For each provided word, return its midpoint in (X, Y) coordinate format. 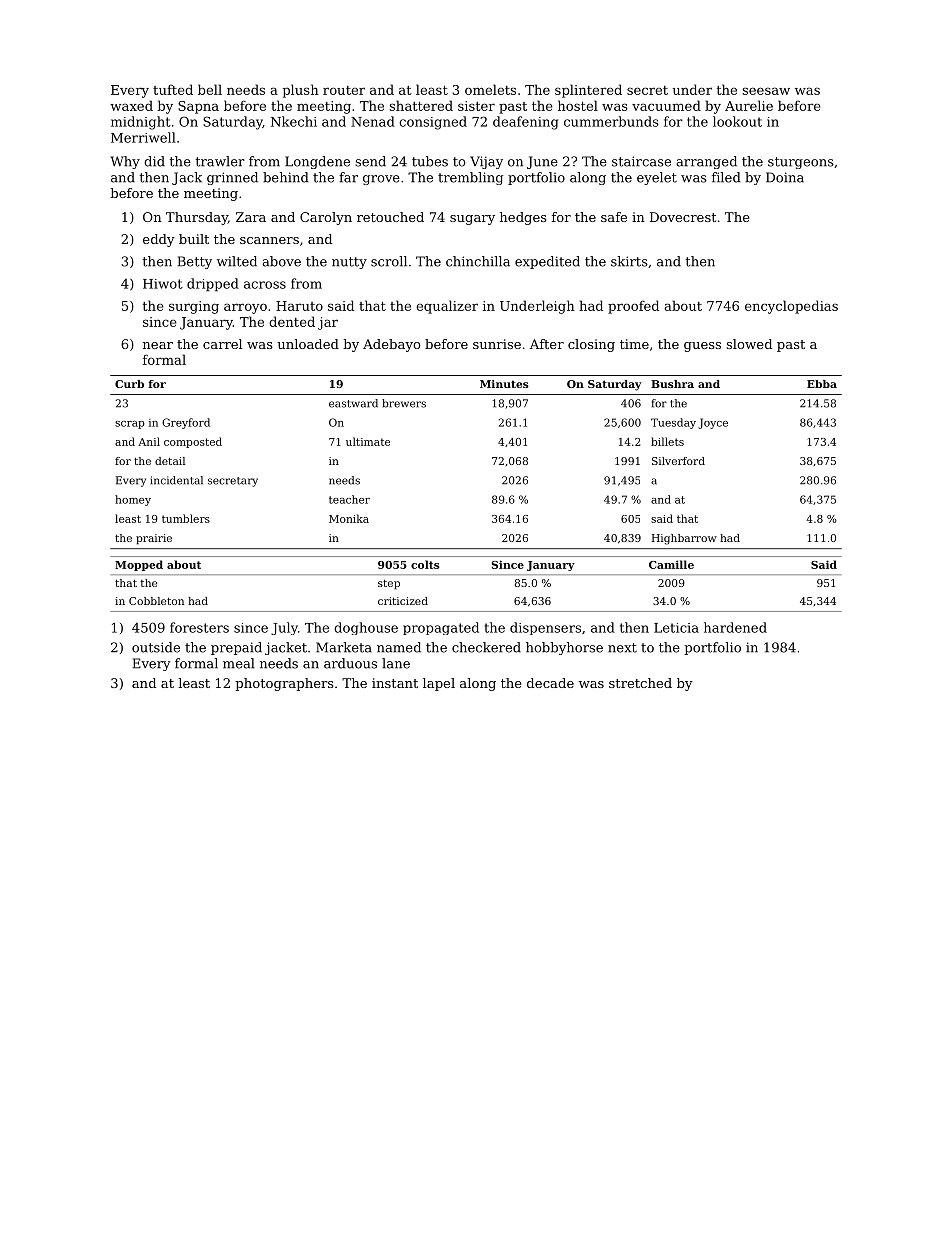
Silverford (678, 461)
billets (667, 441)
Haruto (299, 306)
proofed (633, 307)
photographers (284, 684)
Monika (349, 518)
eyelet (657, 178)
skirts (629, 261)
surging (194, 307)
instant (395, 683)
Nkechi (294, 121)
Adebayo (392, 345)
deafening (525, 123)
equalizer (447, 307)
